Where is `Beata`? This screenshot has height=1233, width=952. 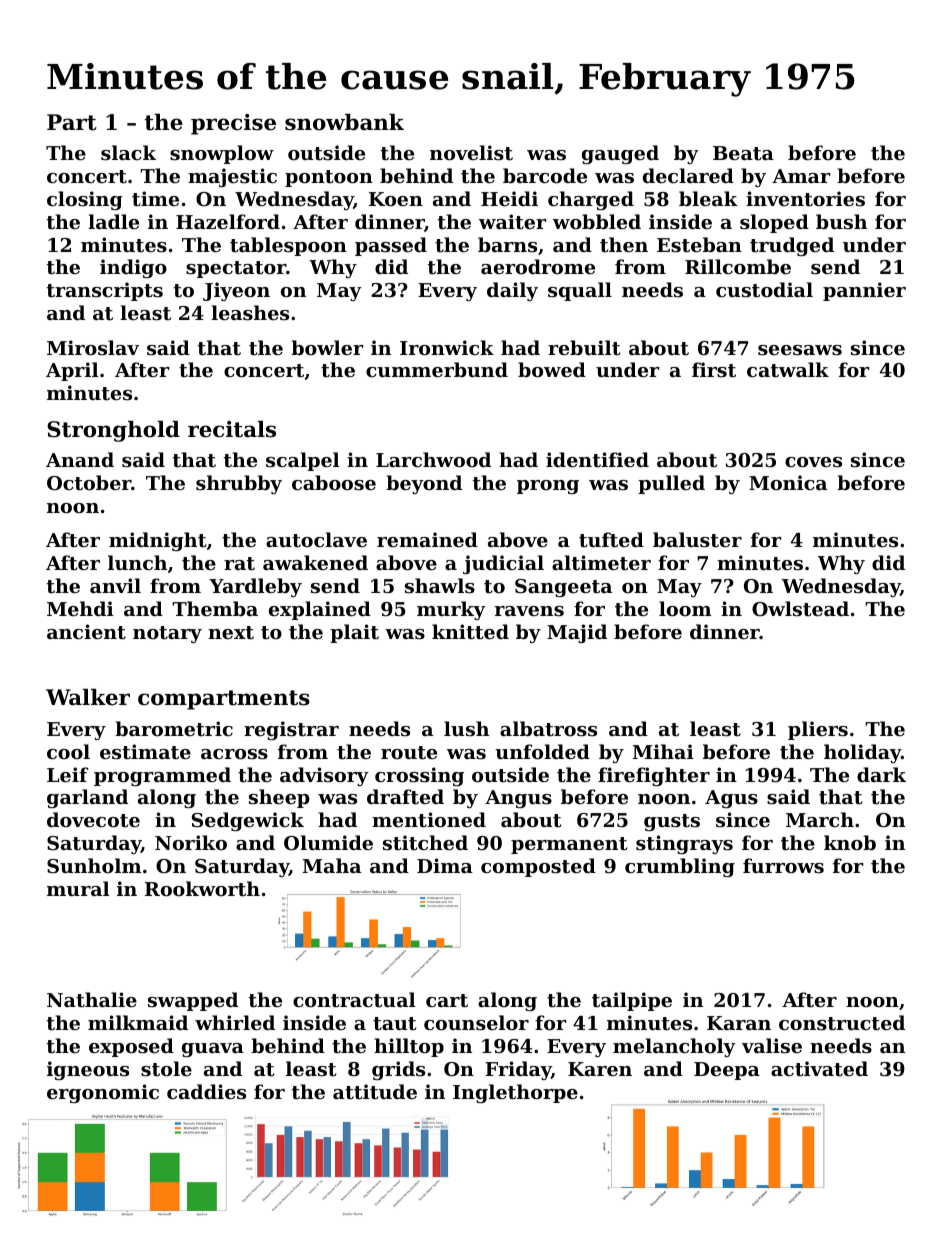 Beata is located at coordinates (743, 153).
